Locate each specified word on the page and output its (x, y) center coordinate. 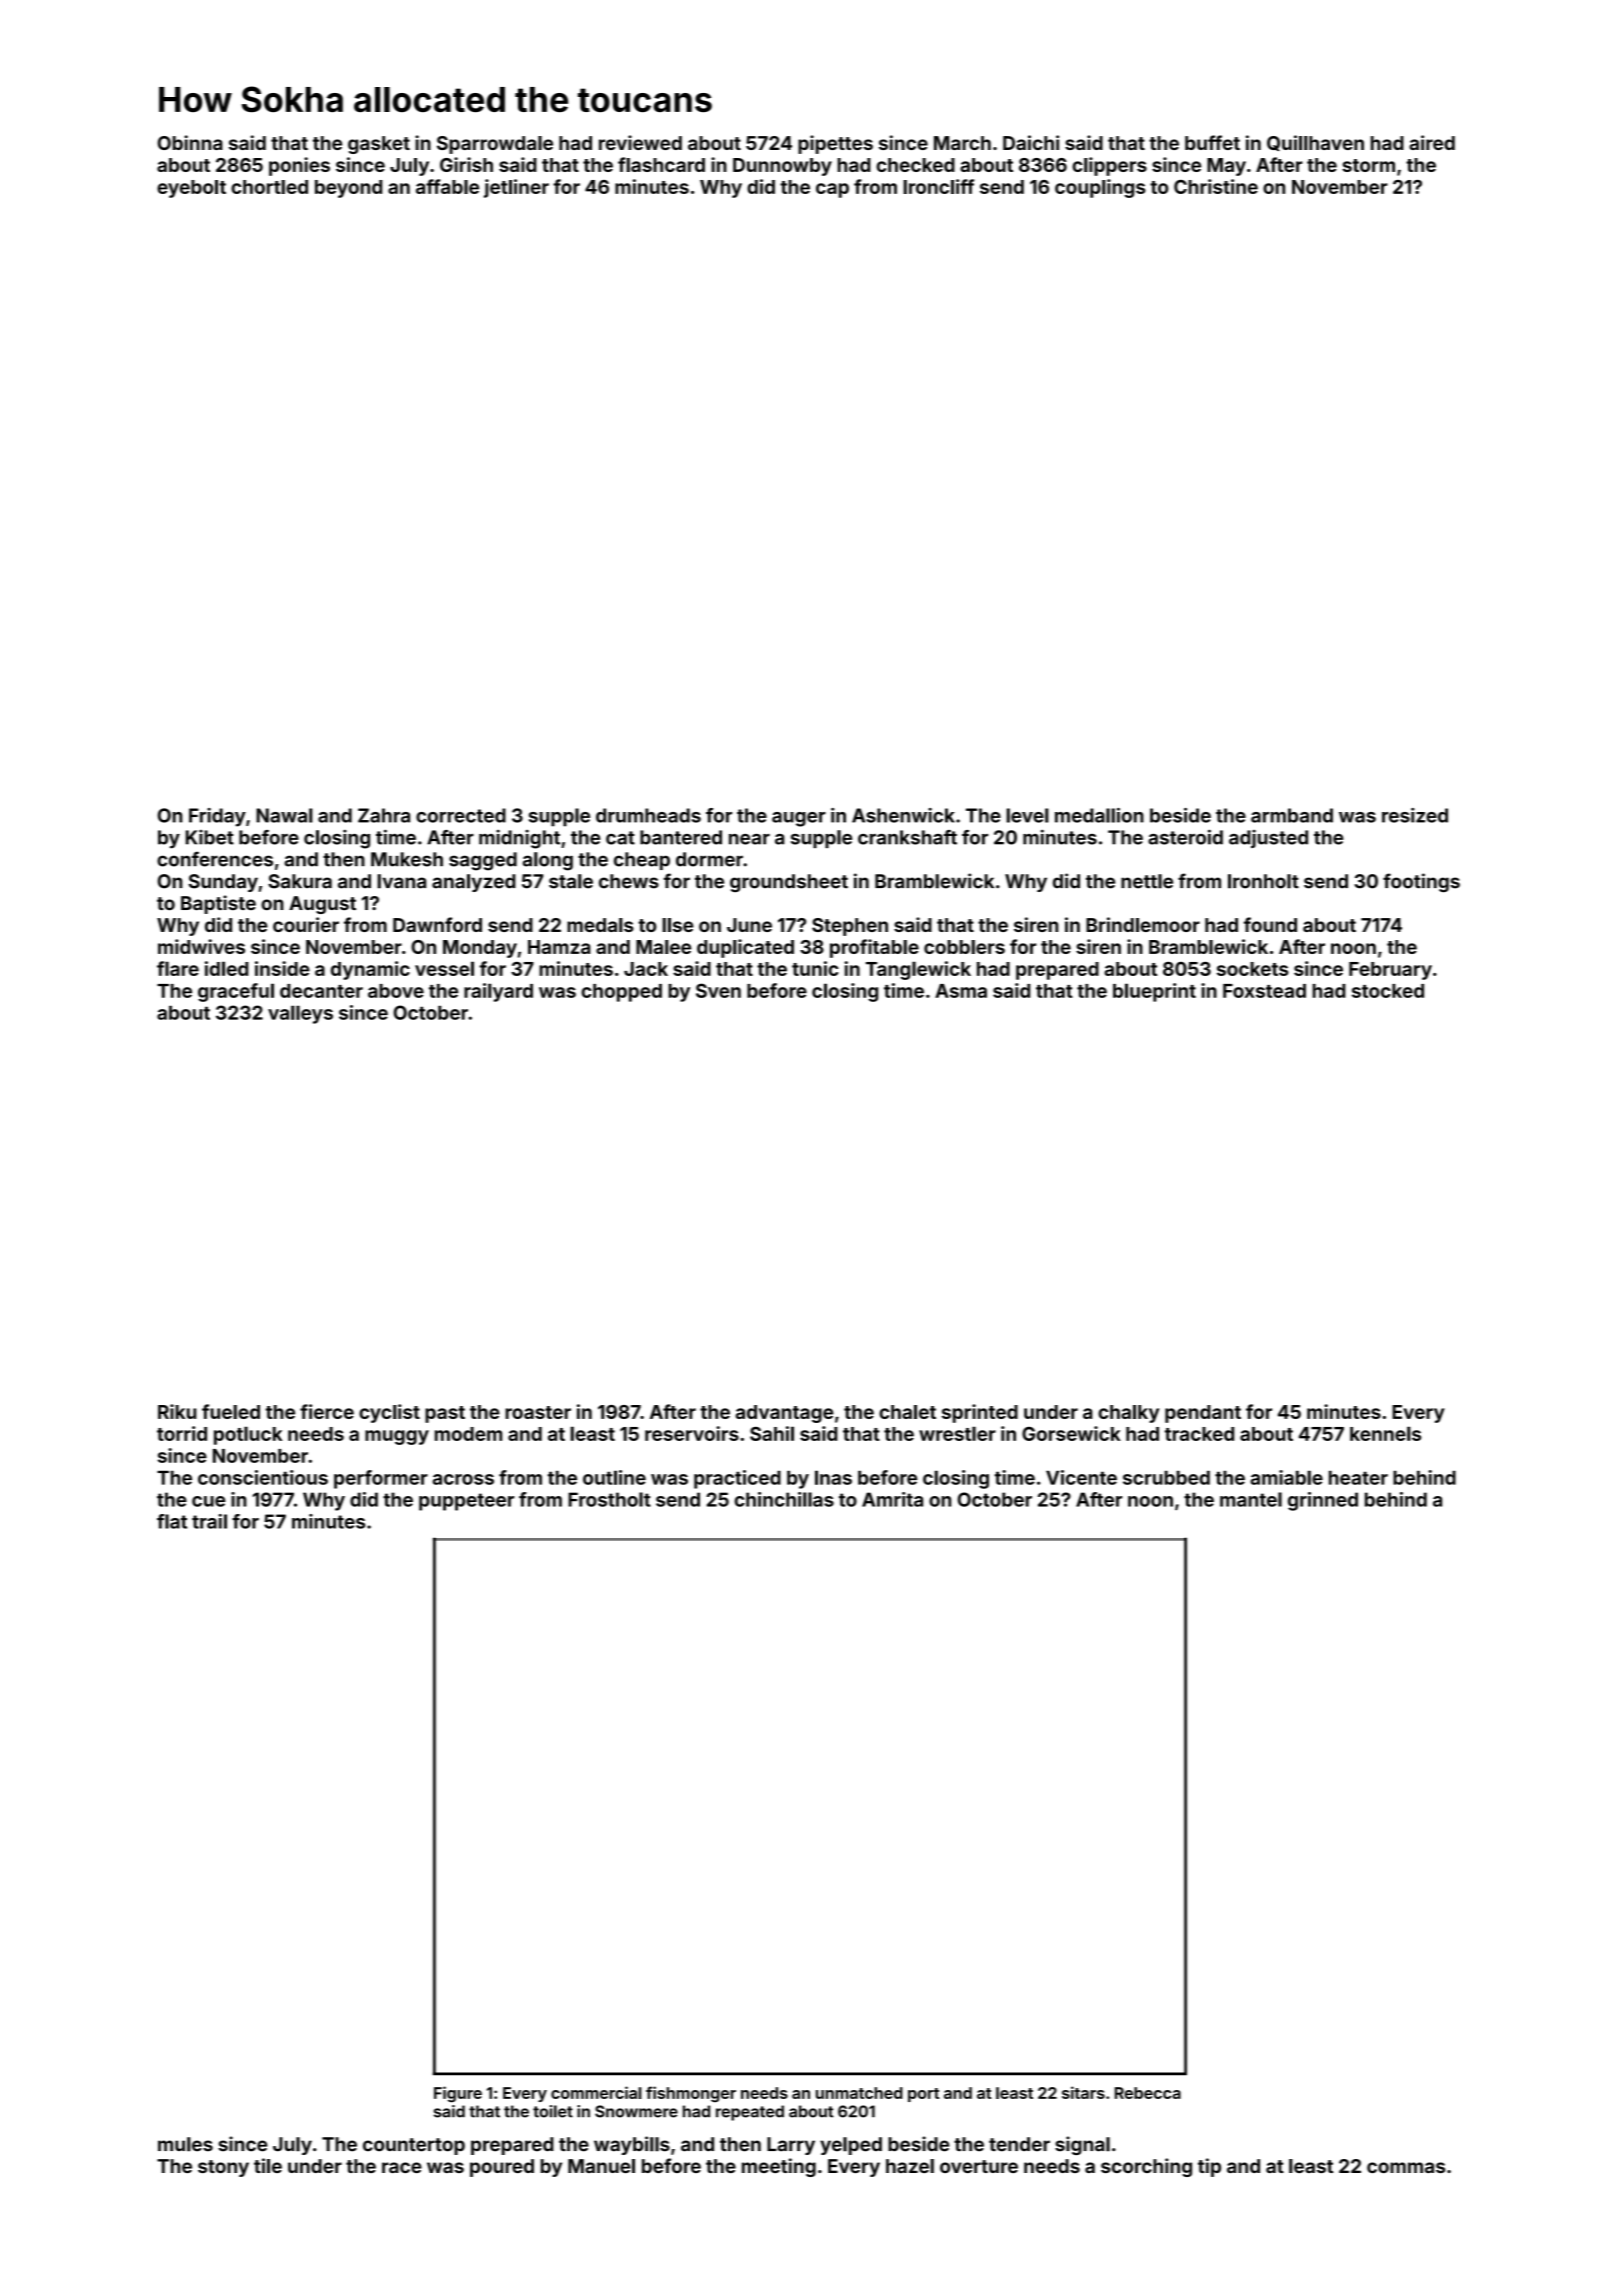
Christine (1216, 186)
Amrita (892, 1499)
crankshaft (907, 837)
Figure (458, 2094)
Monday (480, 949)
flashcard (661, 164)
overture (979, 2166)
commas (1406, 2167)
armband (1292, 815)
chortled (269, 187)
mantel (1251, 1499)
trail (209, 1521)
